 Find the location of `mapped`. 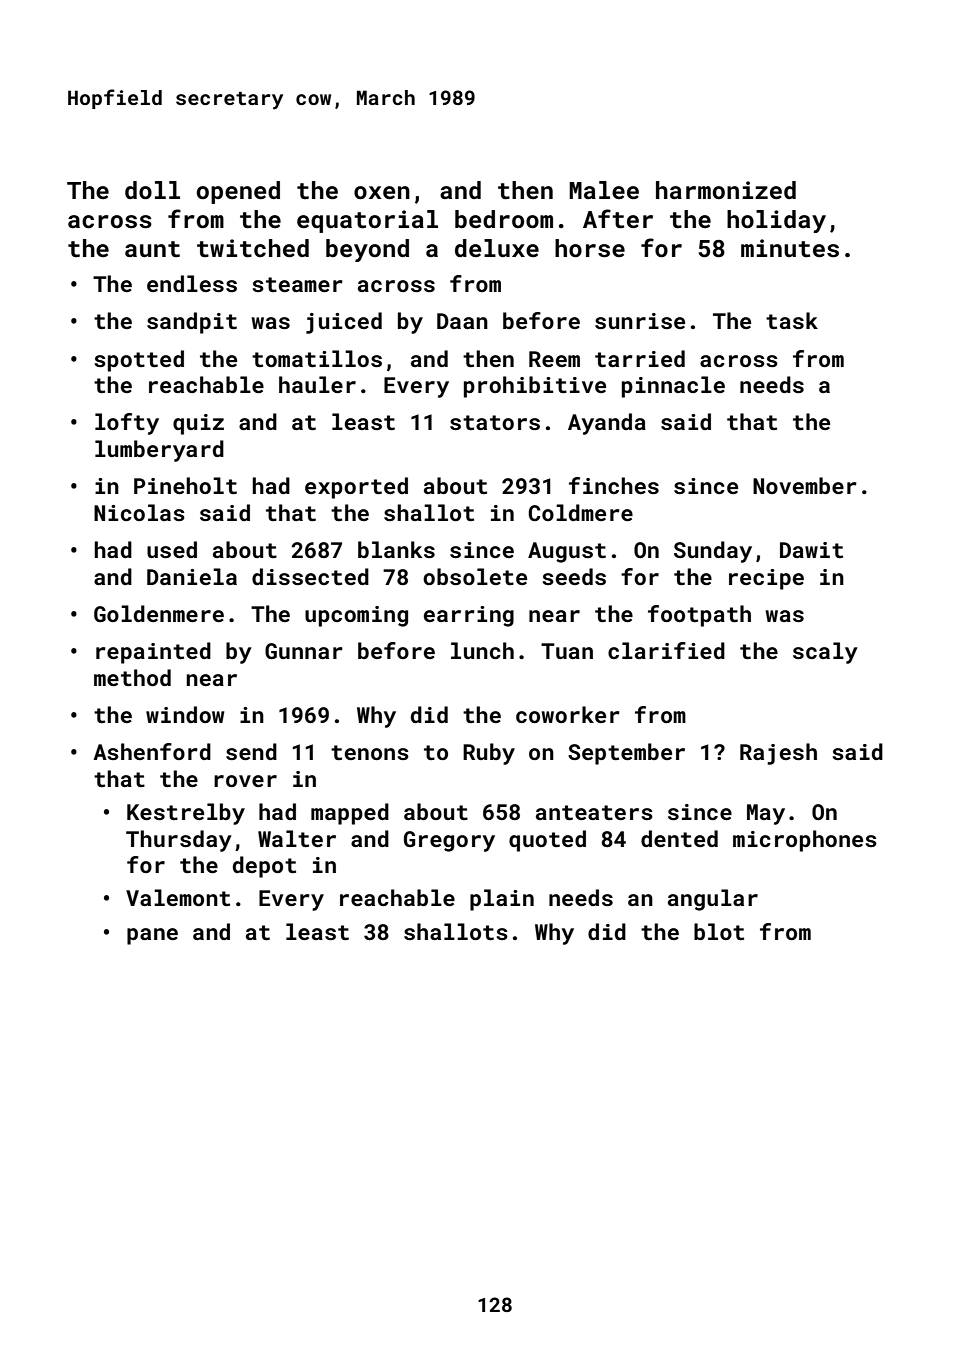

mapped is located at coordinates (350, 814).
